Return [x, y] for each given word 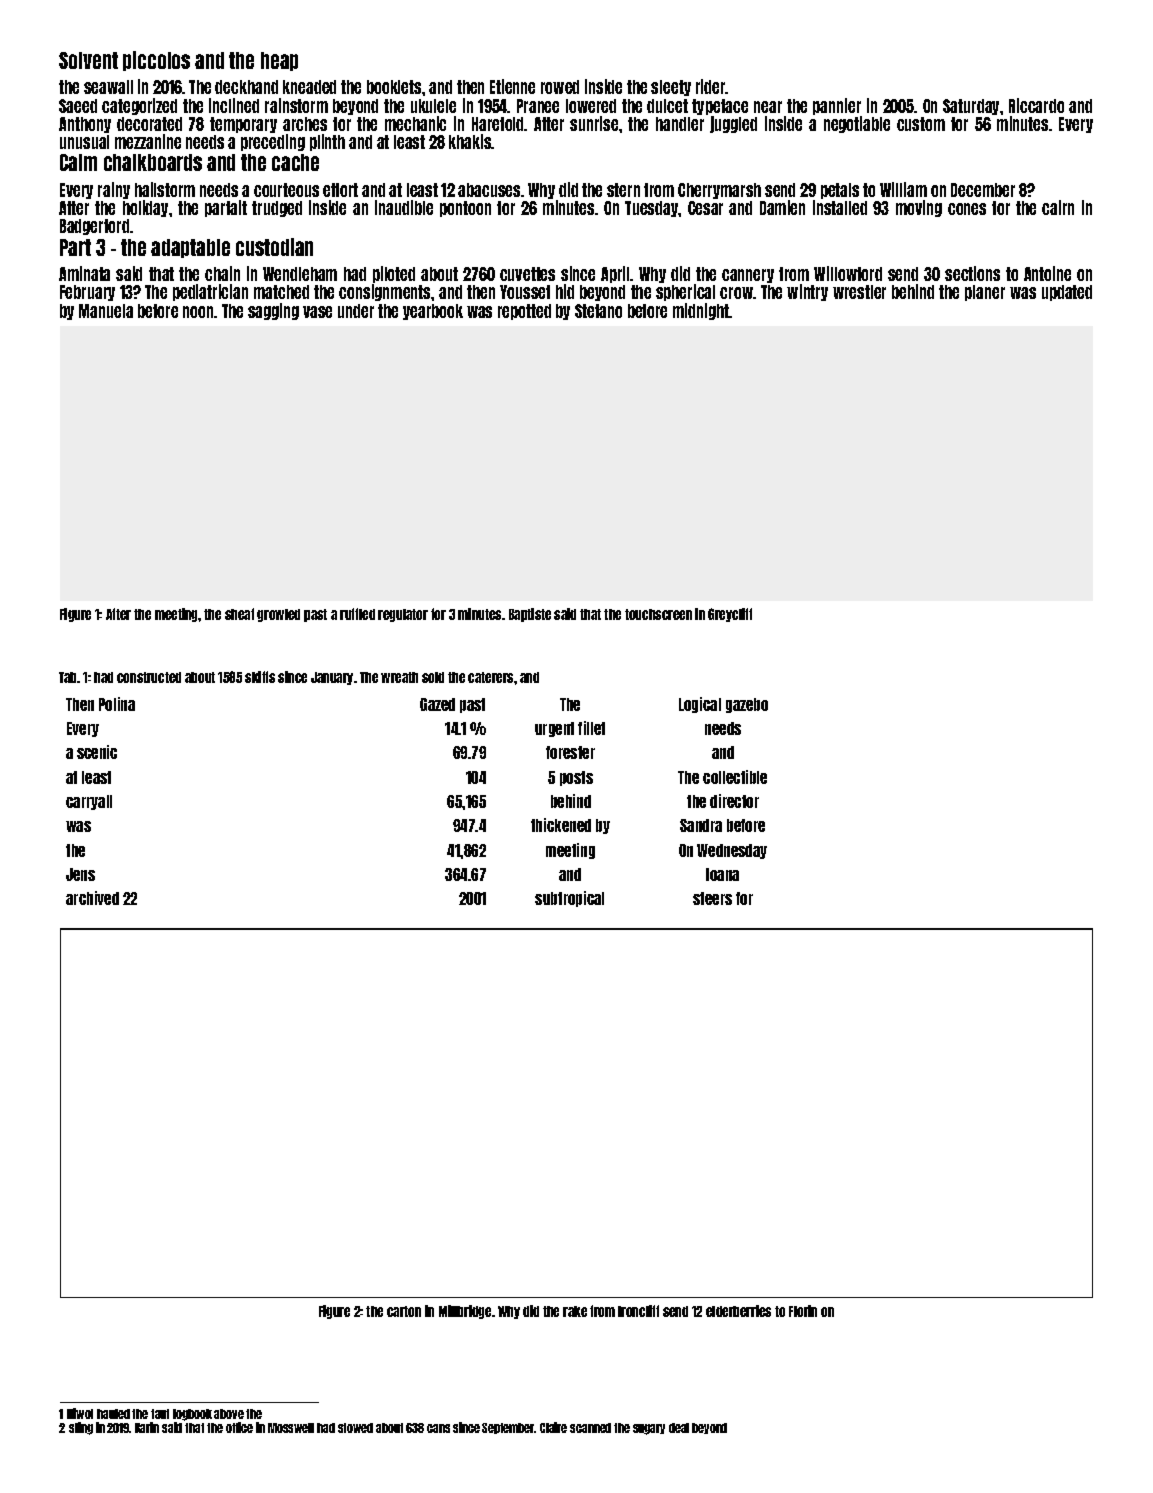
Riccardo [1036, 105]
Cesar [705, 208]
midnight [701, 311]
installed [840, 207]
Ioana [722, 874]
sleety [671, 88]
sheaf [239, 614]
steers [712, 898]
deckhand [246, 87]
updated [1067, 293]
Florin [803, 1311]
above [229, 1414]
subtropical [569, 899]
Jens [80, 874]
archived [92, 898]
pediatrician [210, 292]
